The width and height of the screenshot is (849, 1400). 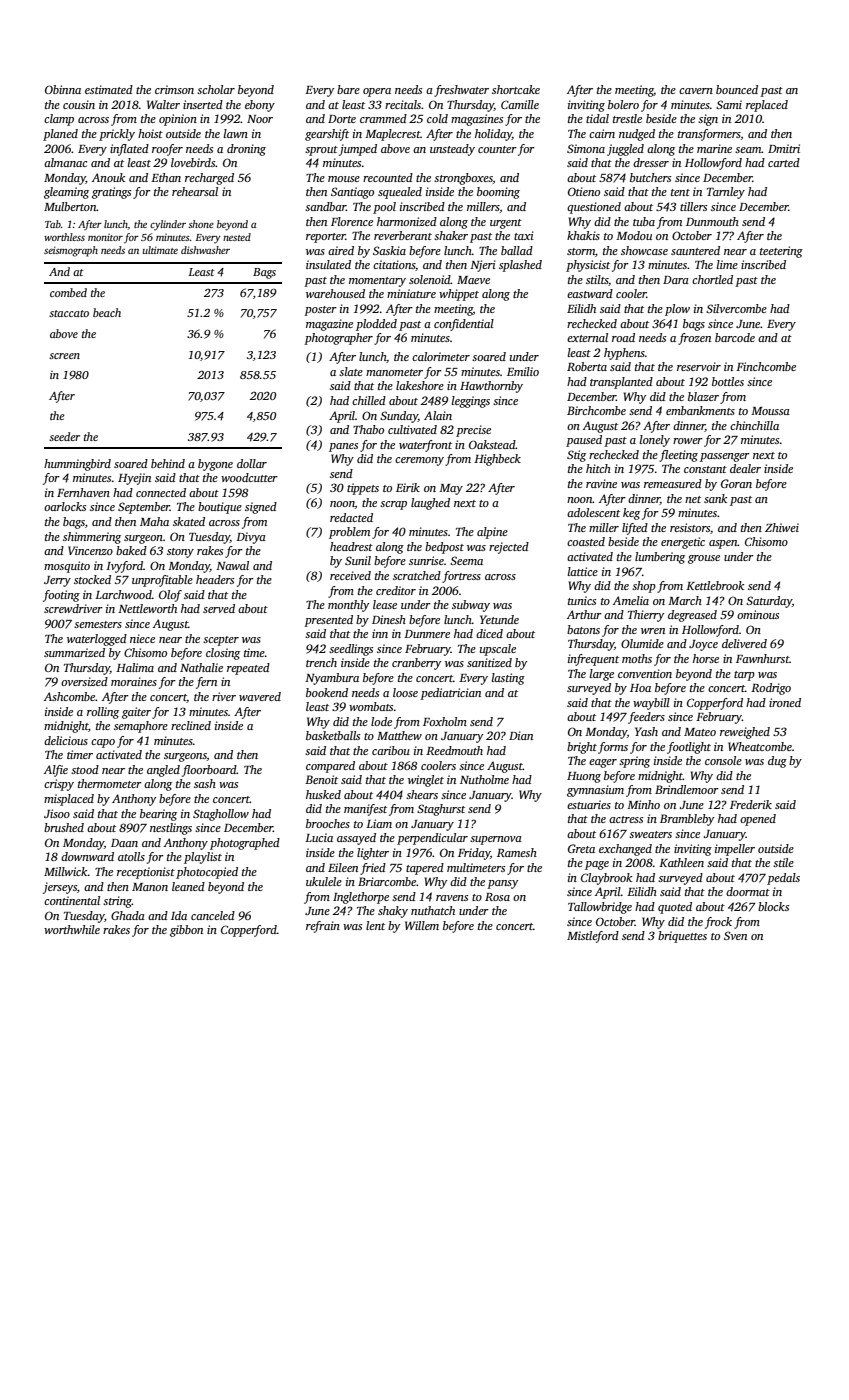 What do you see at coordinates (727, 264) in the screenshot?
I see `lime` at bounding box center [727, 264].
